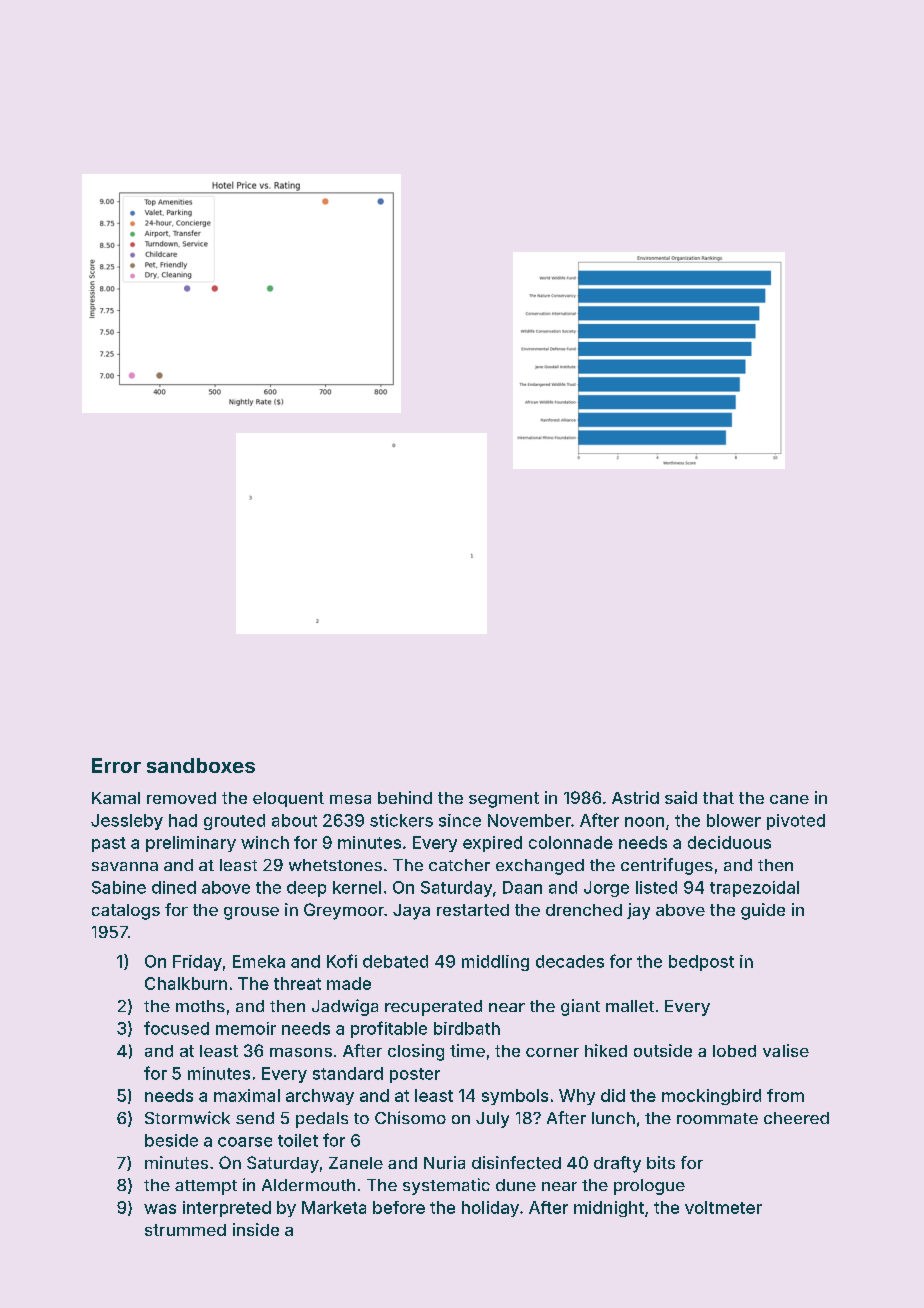  What do you see at coordinates (718, 798) in the screenshot?
I see `that` at bounding box center [718, 798].
